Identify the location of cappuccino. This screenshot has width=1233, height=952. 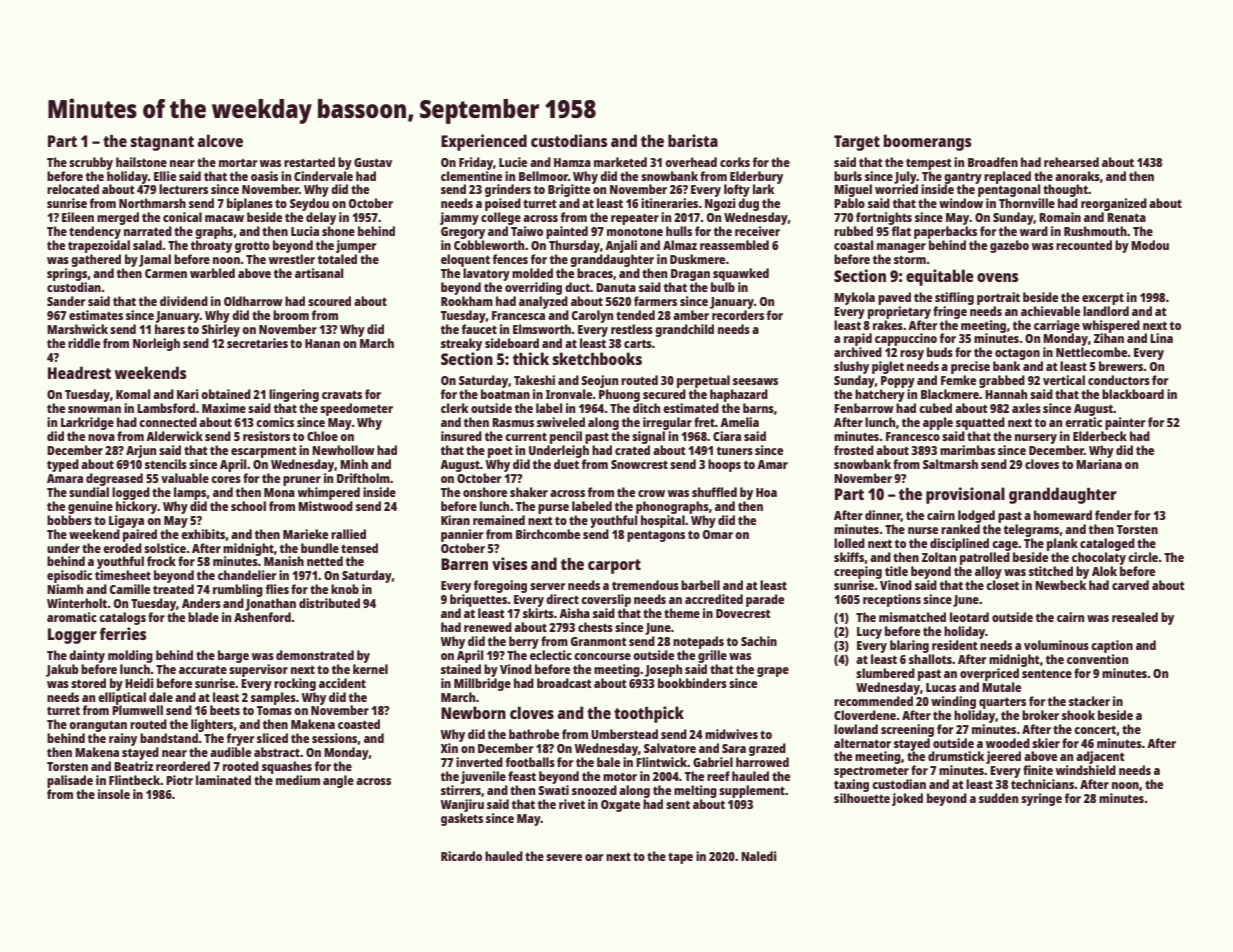
(906, 339).
